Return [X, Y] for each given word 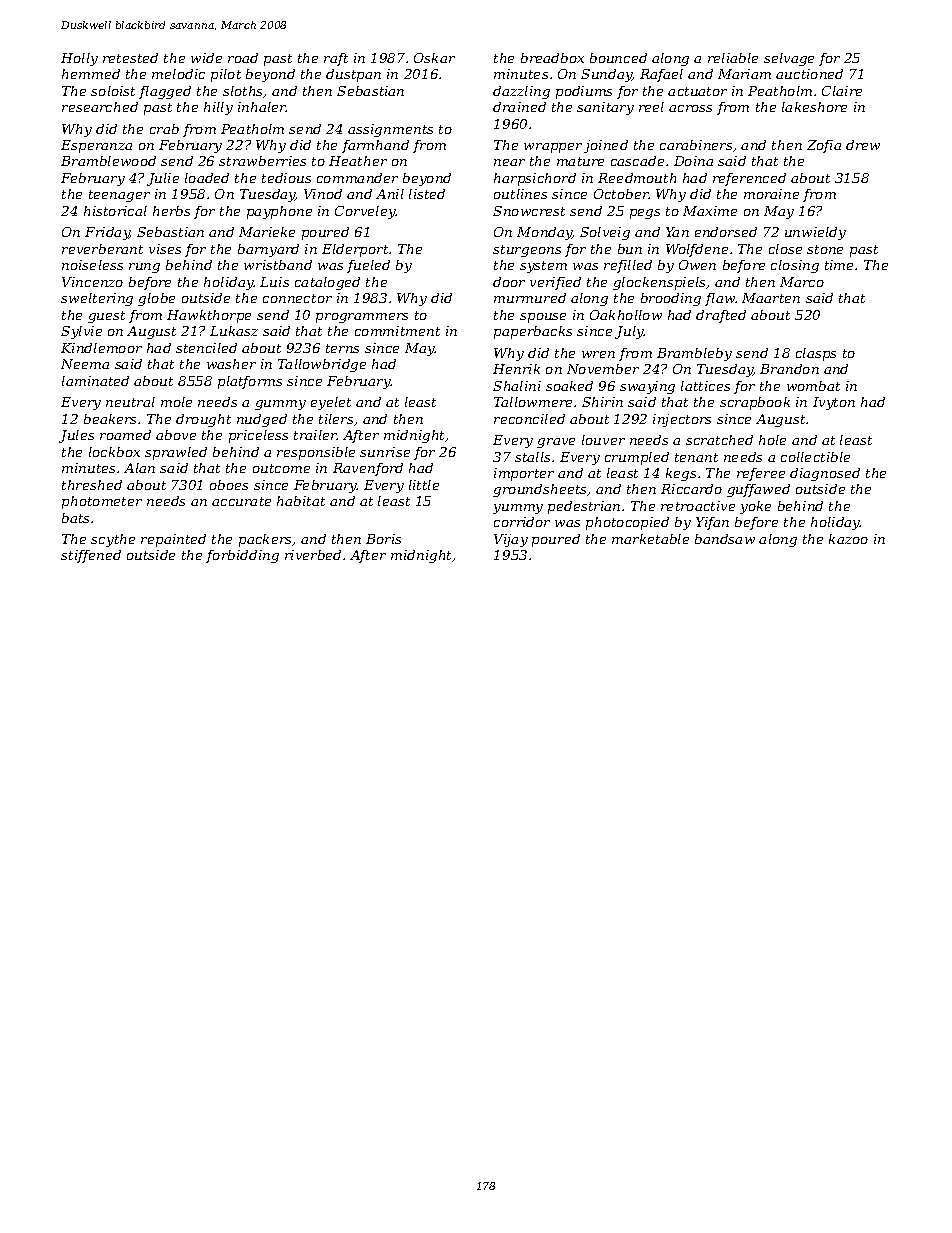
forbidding [242, 556]
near [509, 162]
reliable [733, 58]
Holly [79, 59]
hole [772, 440]
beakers [110, 419]
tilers [336, 419]
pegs [645, 214]
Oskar [434, 58]
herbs [171, 211]
